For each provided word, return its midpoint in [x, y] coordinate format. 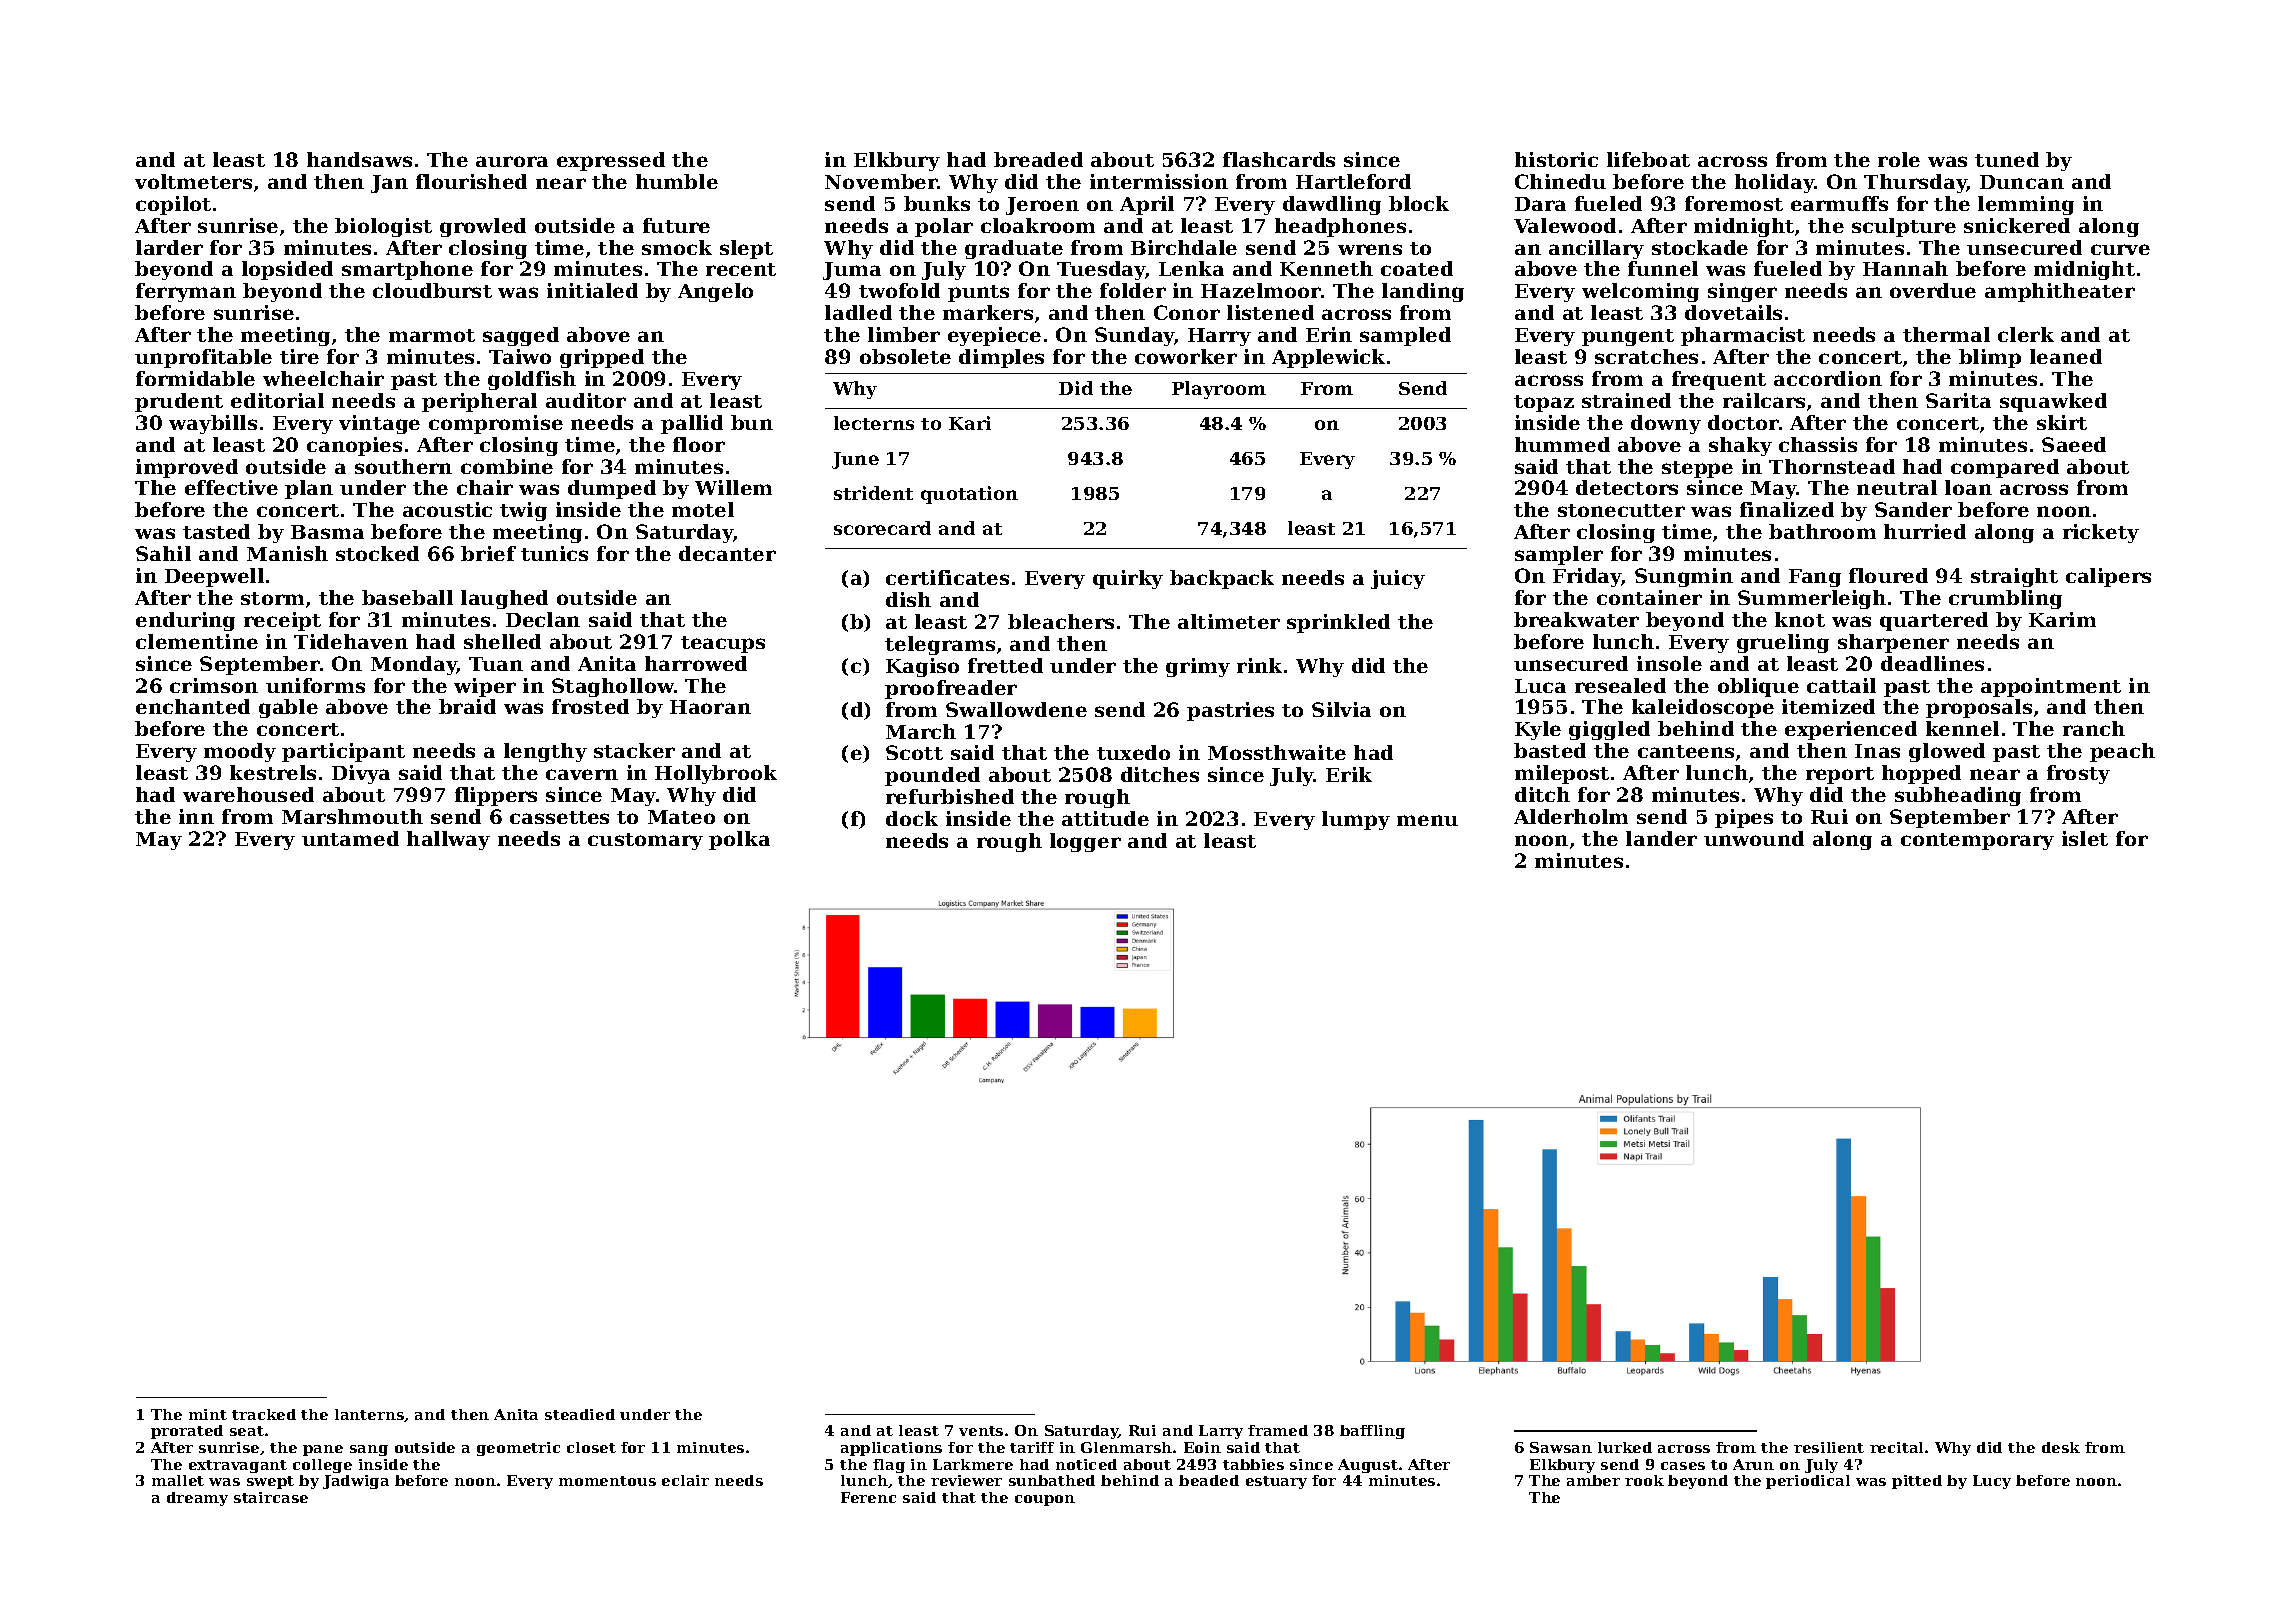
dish [908, 599]
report [1840, 775]
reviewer [966, 1480]
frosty [2078, 774]
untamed [350, 838]
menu [1427, 820]
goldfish [532, 380]
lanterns [369, 1414]
